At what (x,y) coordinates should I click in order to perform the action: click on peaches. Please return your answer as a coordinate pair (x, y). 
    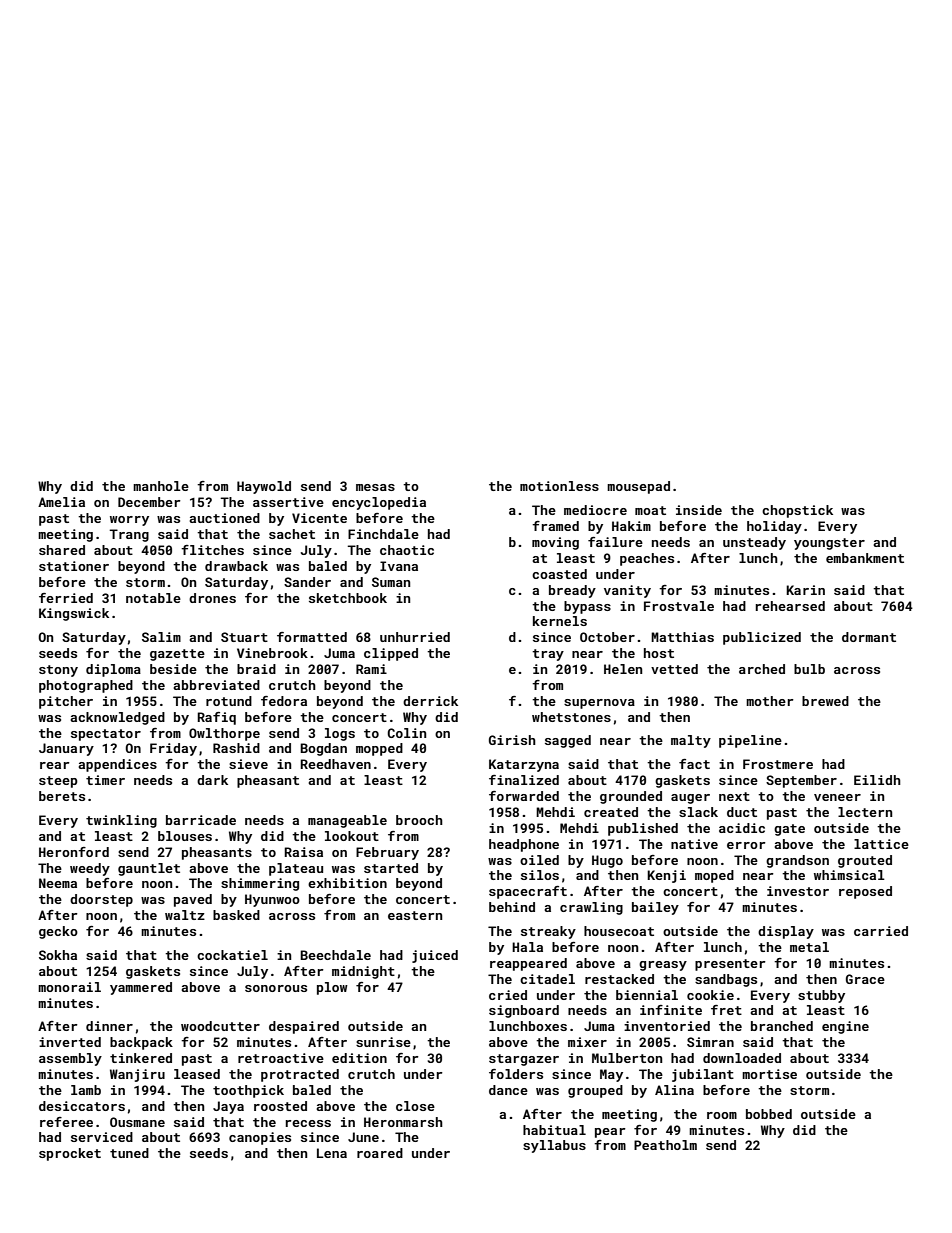
    Looking at the image, I should click on (647, 559).
